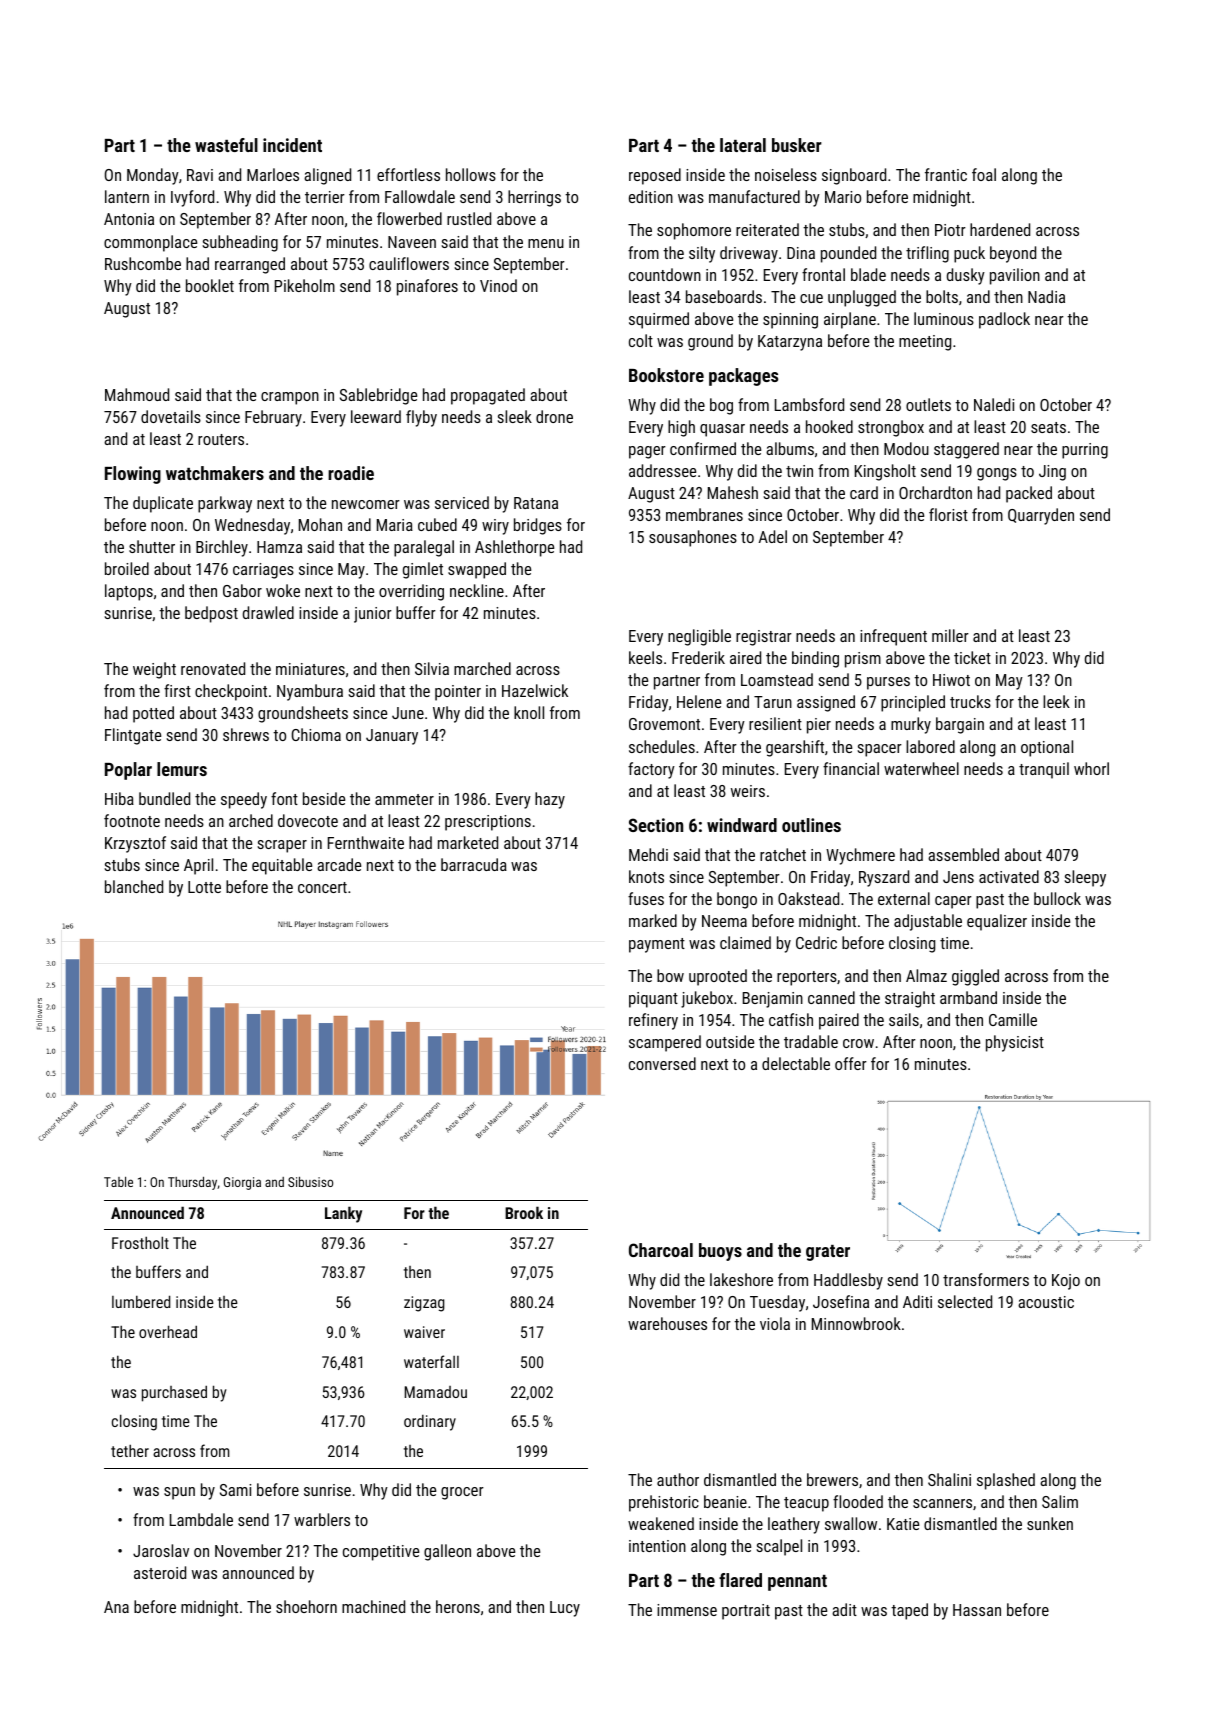 The height and width of the page is (1720, 1216). Describe the element at coordinates (143, 263) in the page. I see `Rushcombe` at that location.
